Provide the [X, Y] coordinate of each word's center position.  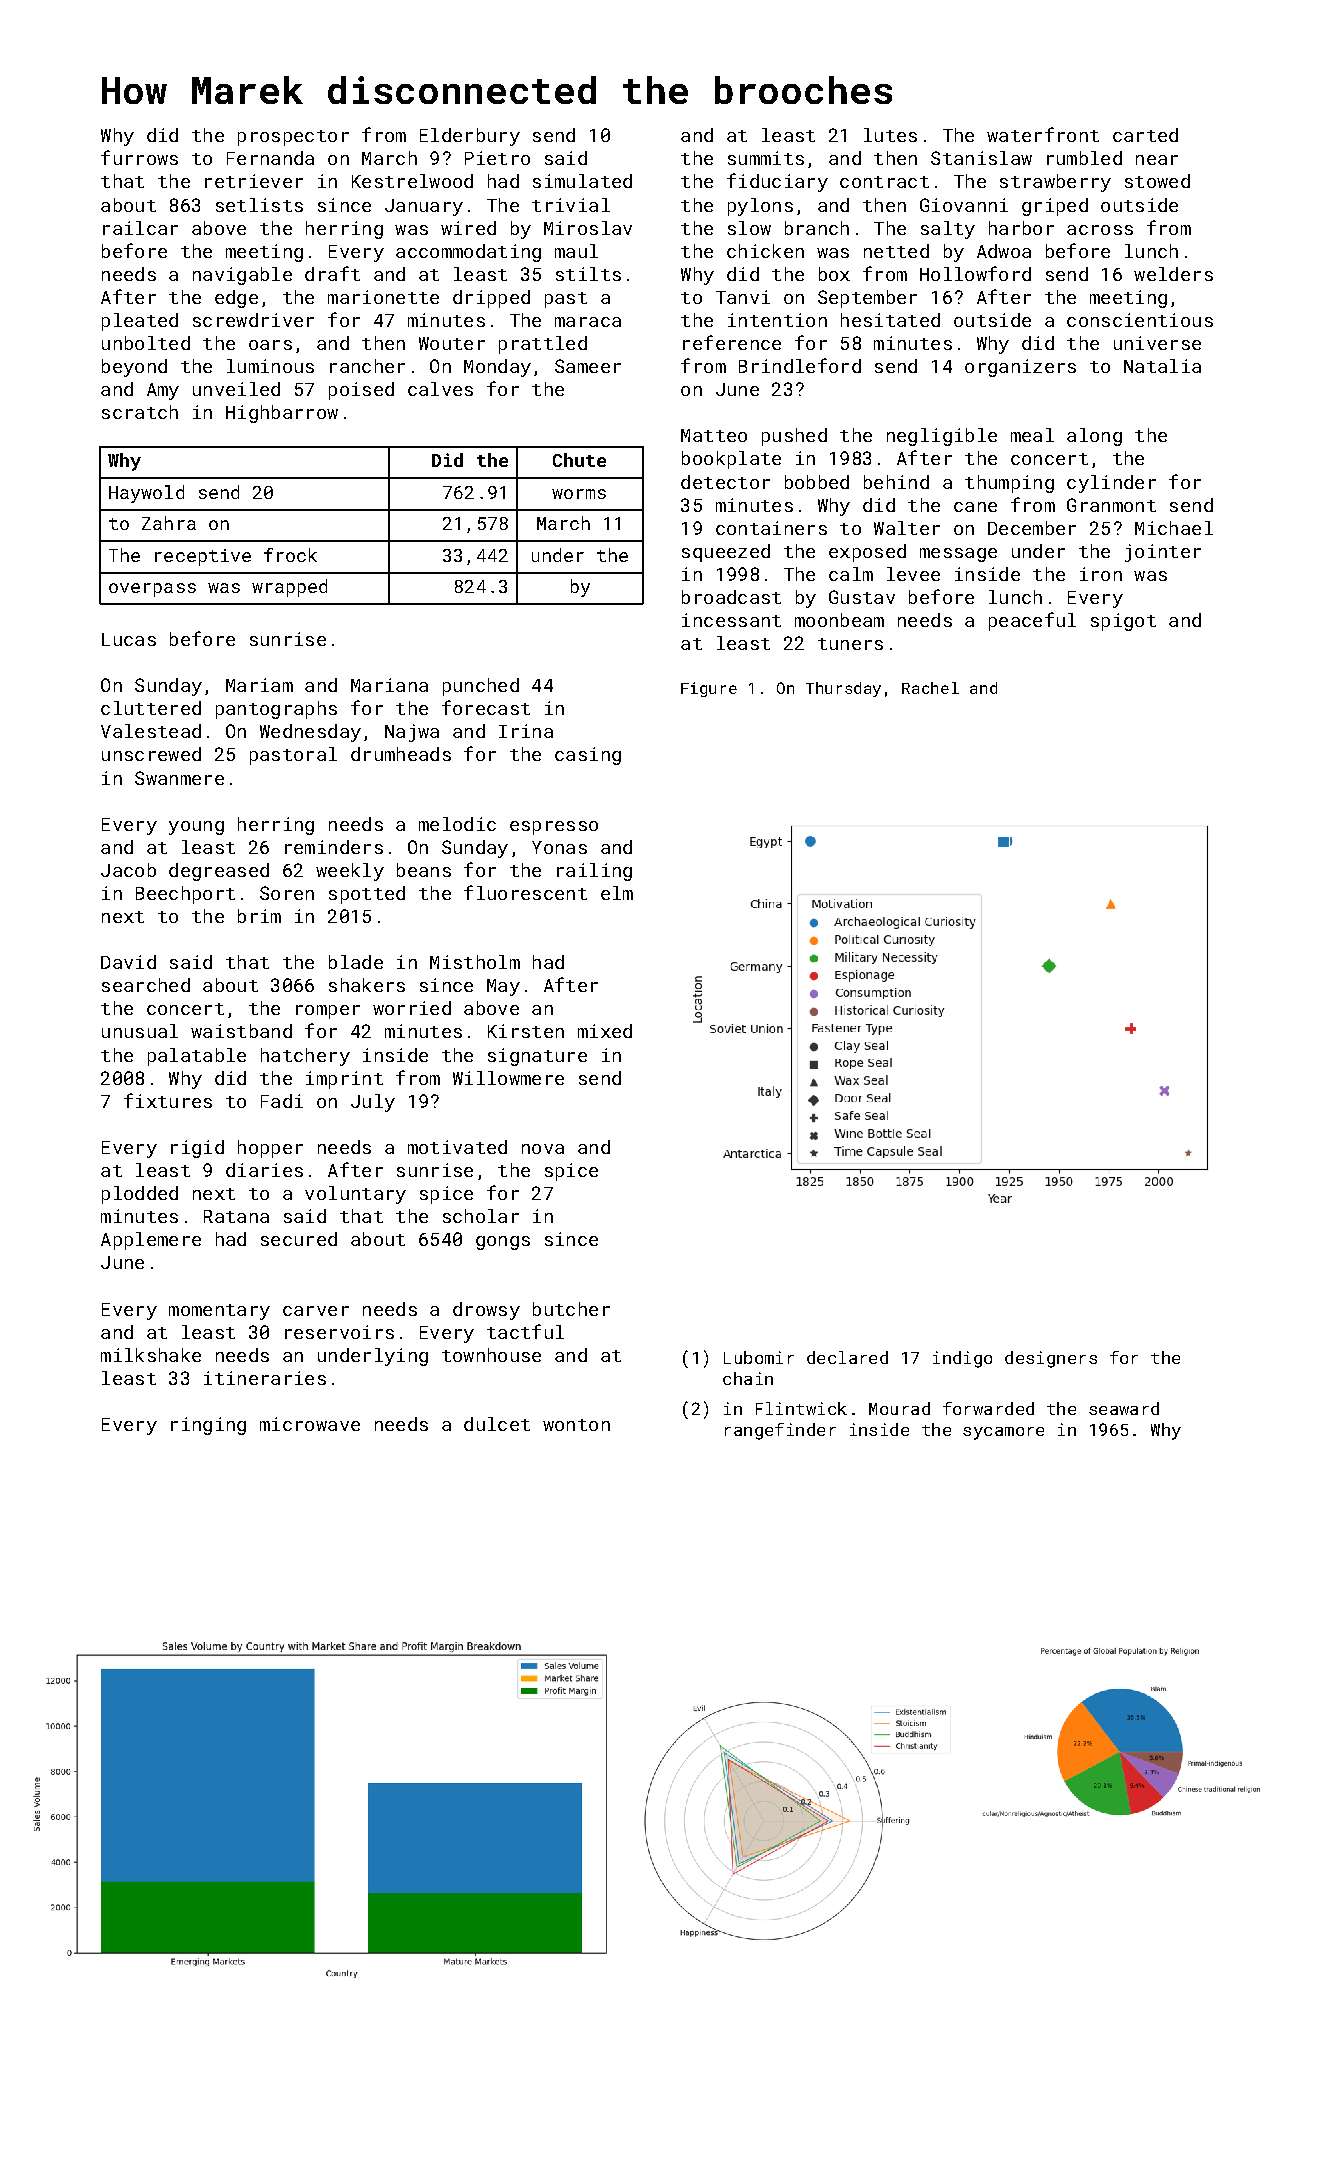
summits [766, 158]
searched [146, 985]
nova [543, 1149]
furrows [139, 157]
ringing [208, 1426]
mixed [605, 1031]
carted [1145, 135]
